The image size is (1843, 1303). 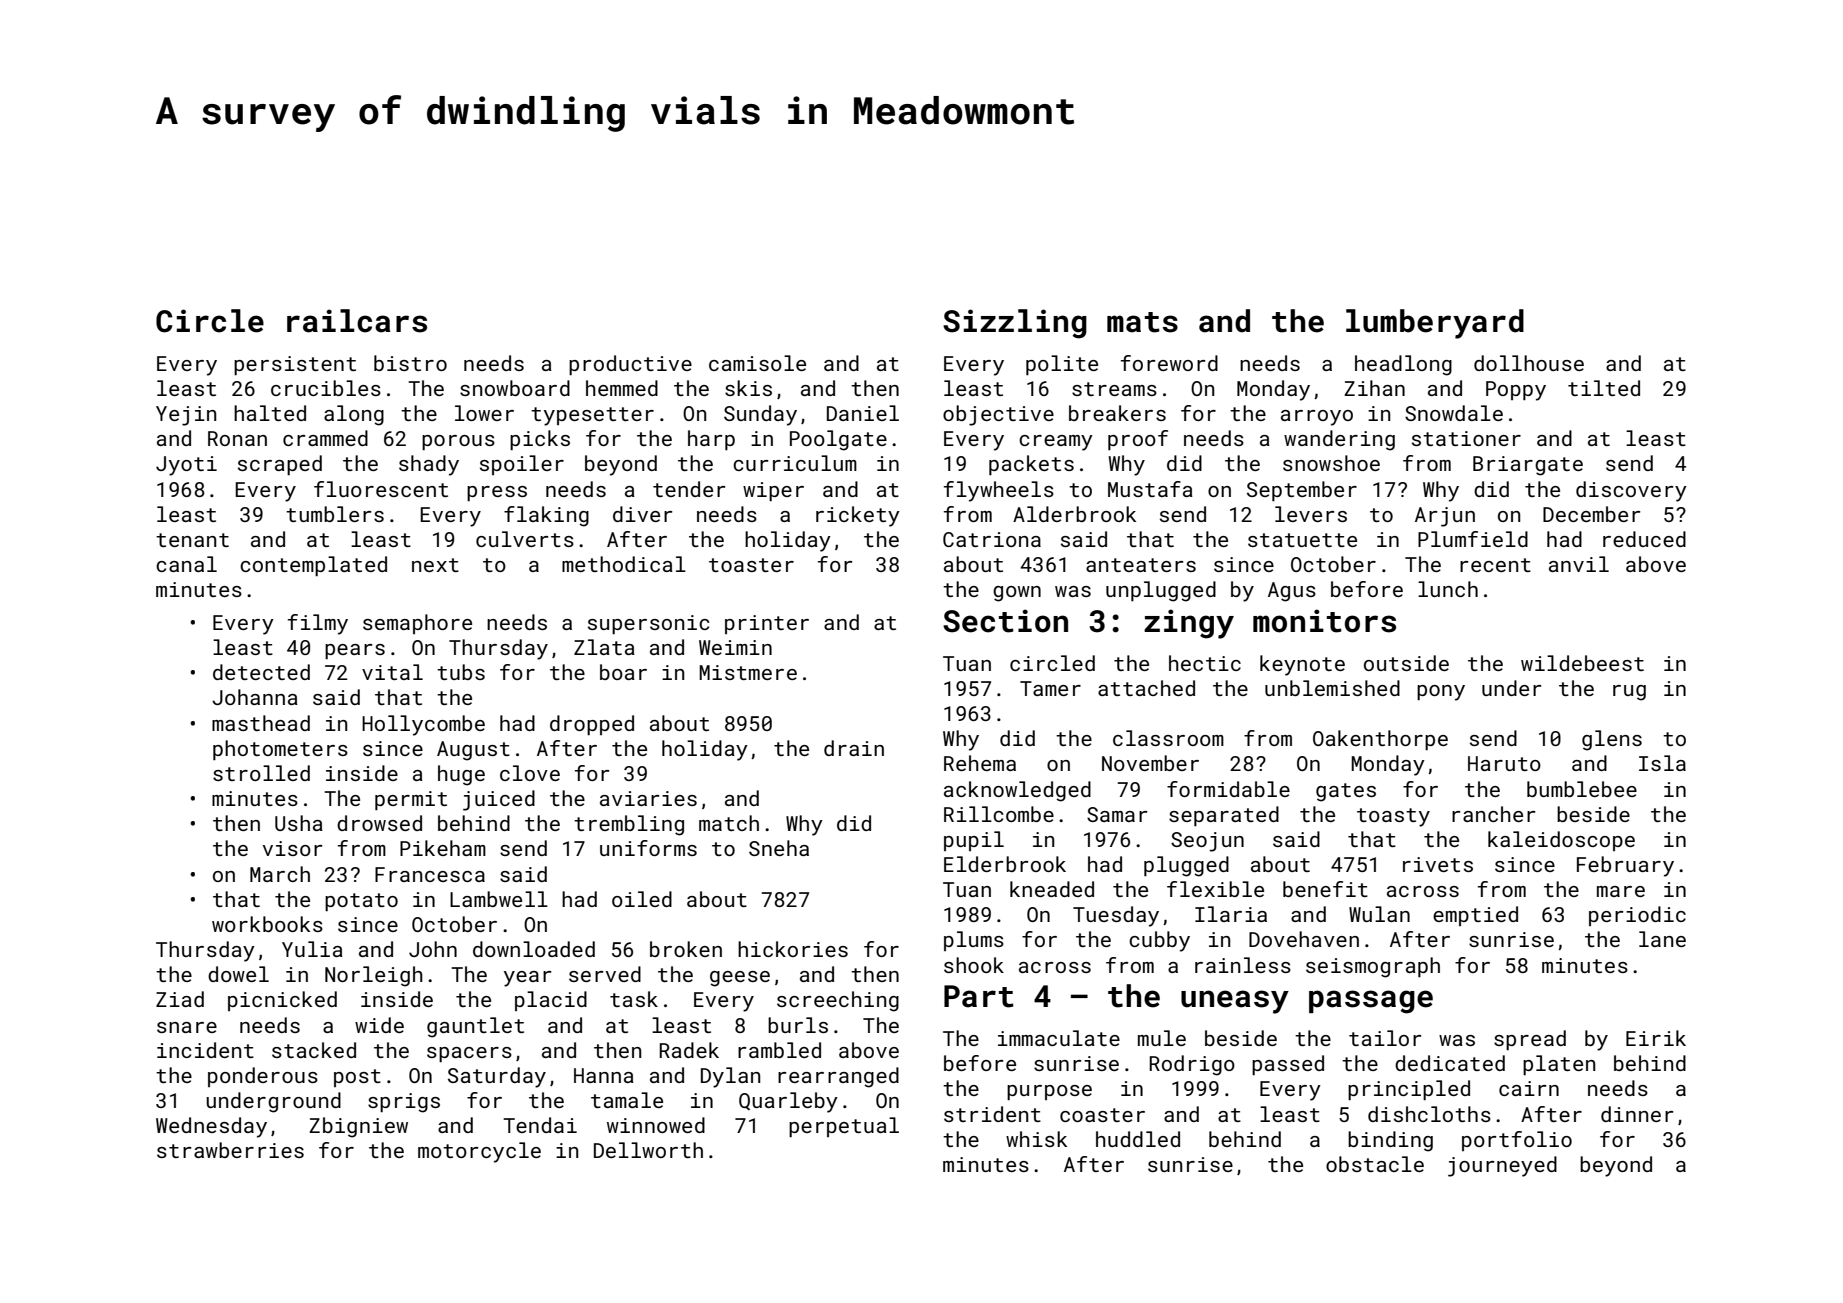 I want to click on Rehema, so click(x=980, y=763).
